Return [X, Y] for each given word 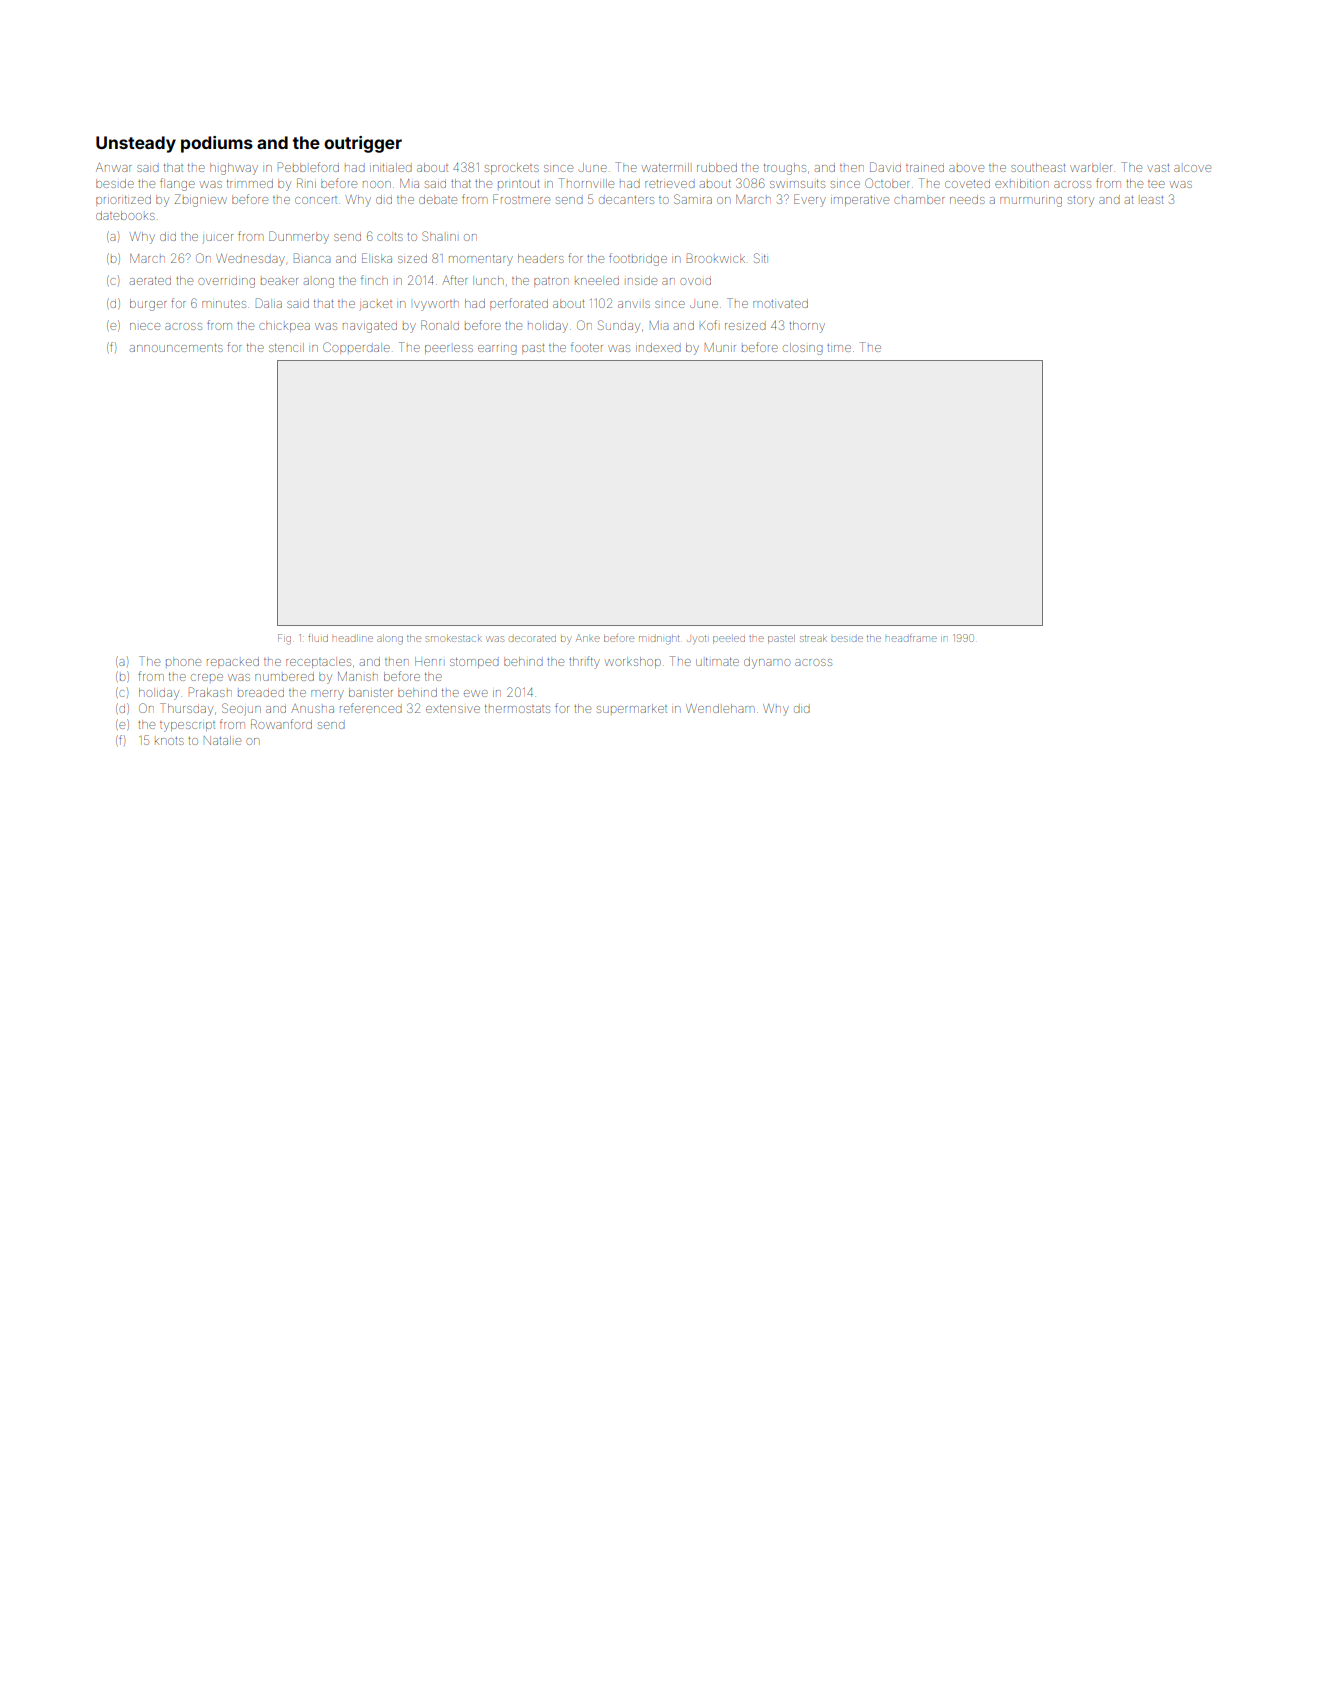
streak [813, 638]
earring [497, 350]
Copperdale [356, 348]
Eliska [377, 258]
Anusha [312, 708]
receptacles [318, 662]
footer [587, 347]
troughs [785, 169]
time [839, 348]
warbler [1091, 167]
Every [810, 200]
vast [1158, 168]
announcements [176, 348]
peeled [729, 640]
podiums [217, 144]
